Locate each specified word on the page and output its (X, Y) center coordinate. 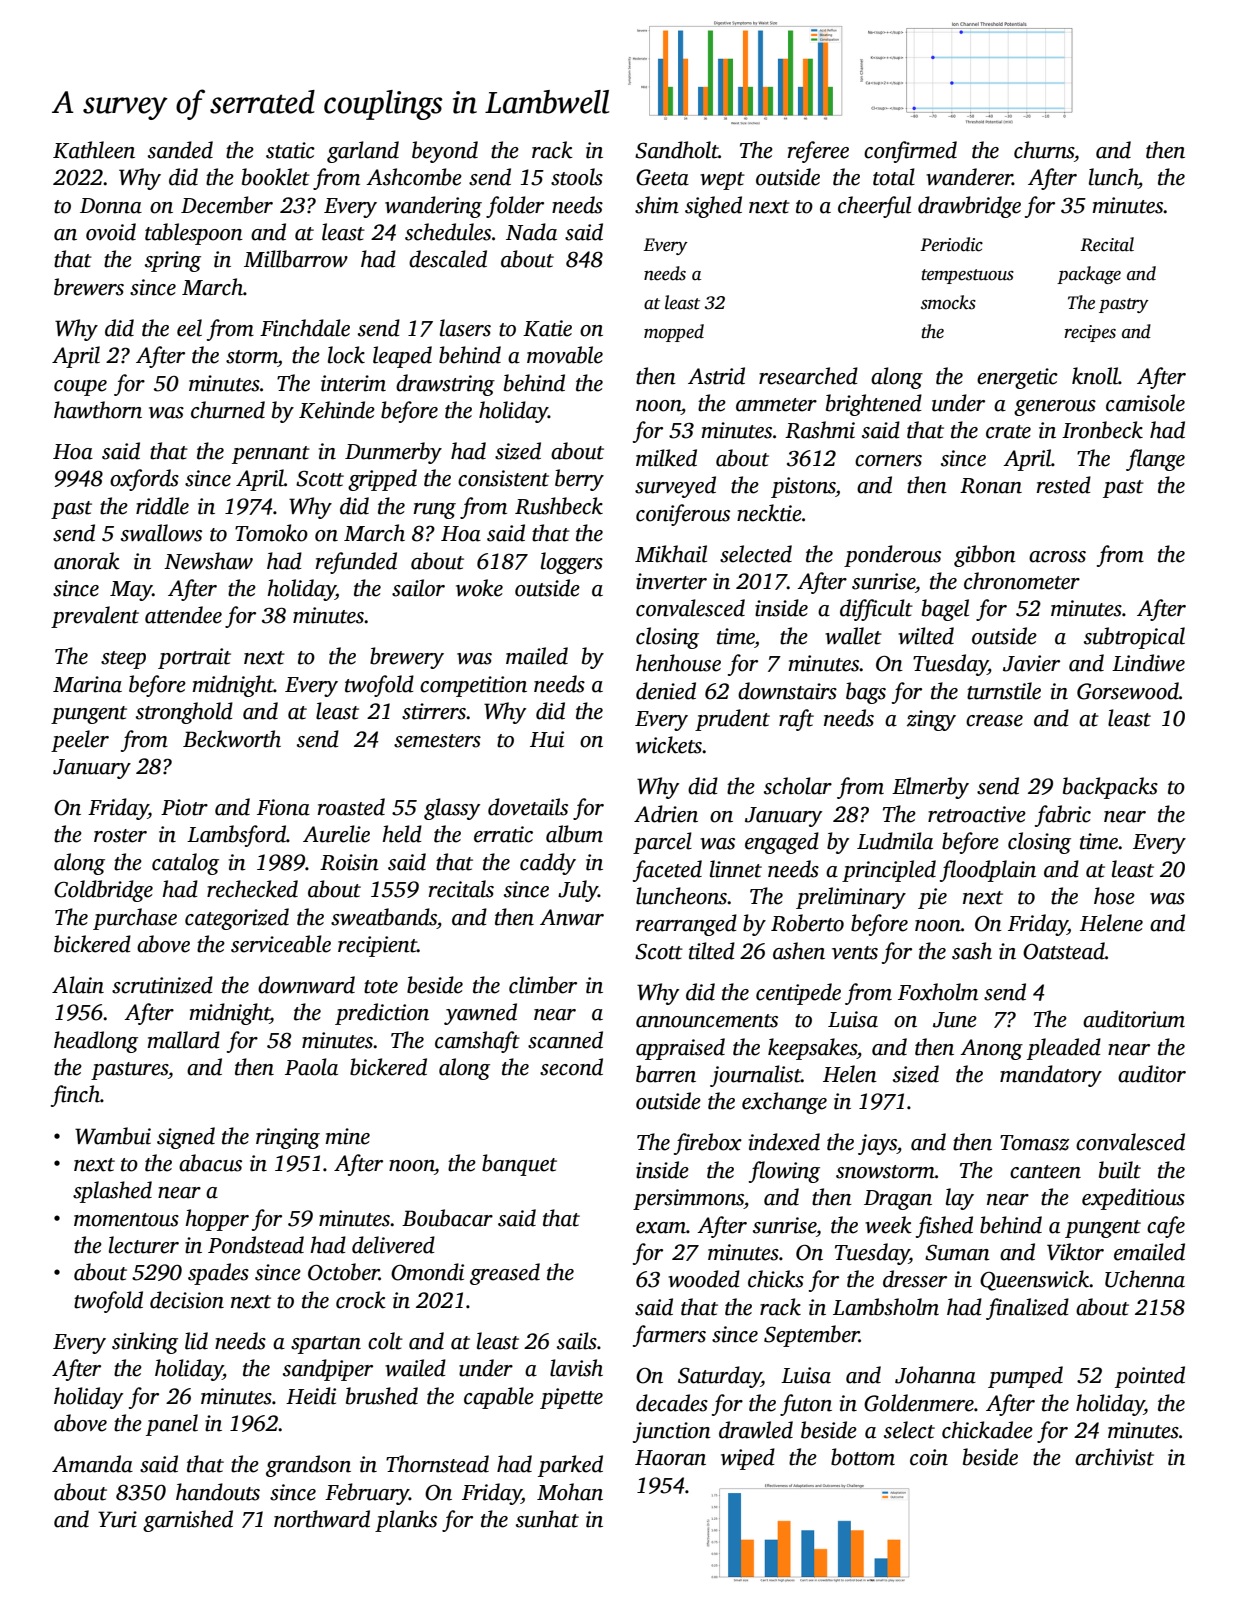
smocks (948, 302)
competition (473, 686)
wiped (748, 1459)
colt (385, 1341)
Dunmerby (393, 453)
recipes (1090, 333)
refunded (356, 563)
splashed (112, 1192)
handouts (218, 1492)
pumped (1025, 1377)
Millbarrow (296, 259)
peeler (80, 741)
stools (577, 177)
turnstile (1004, 691)
